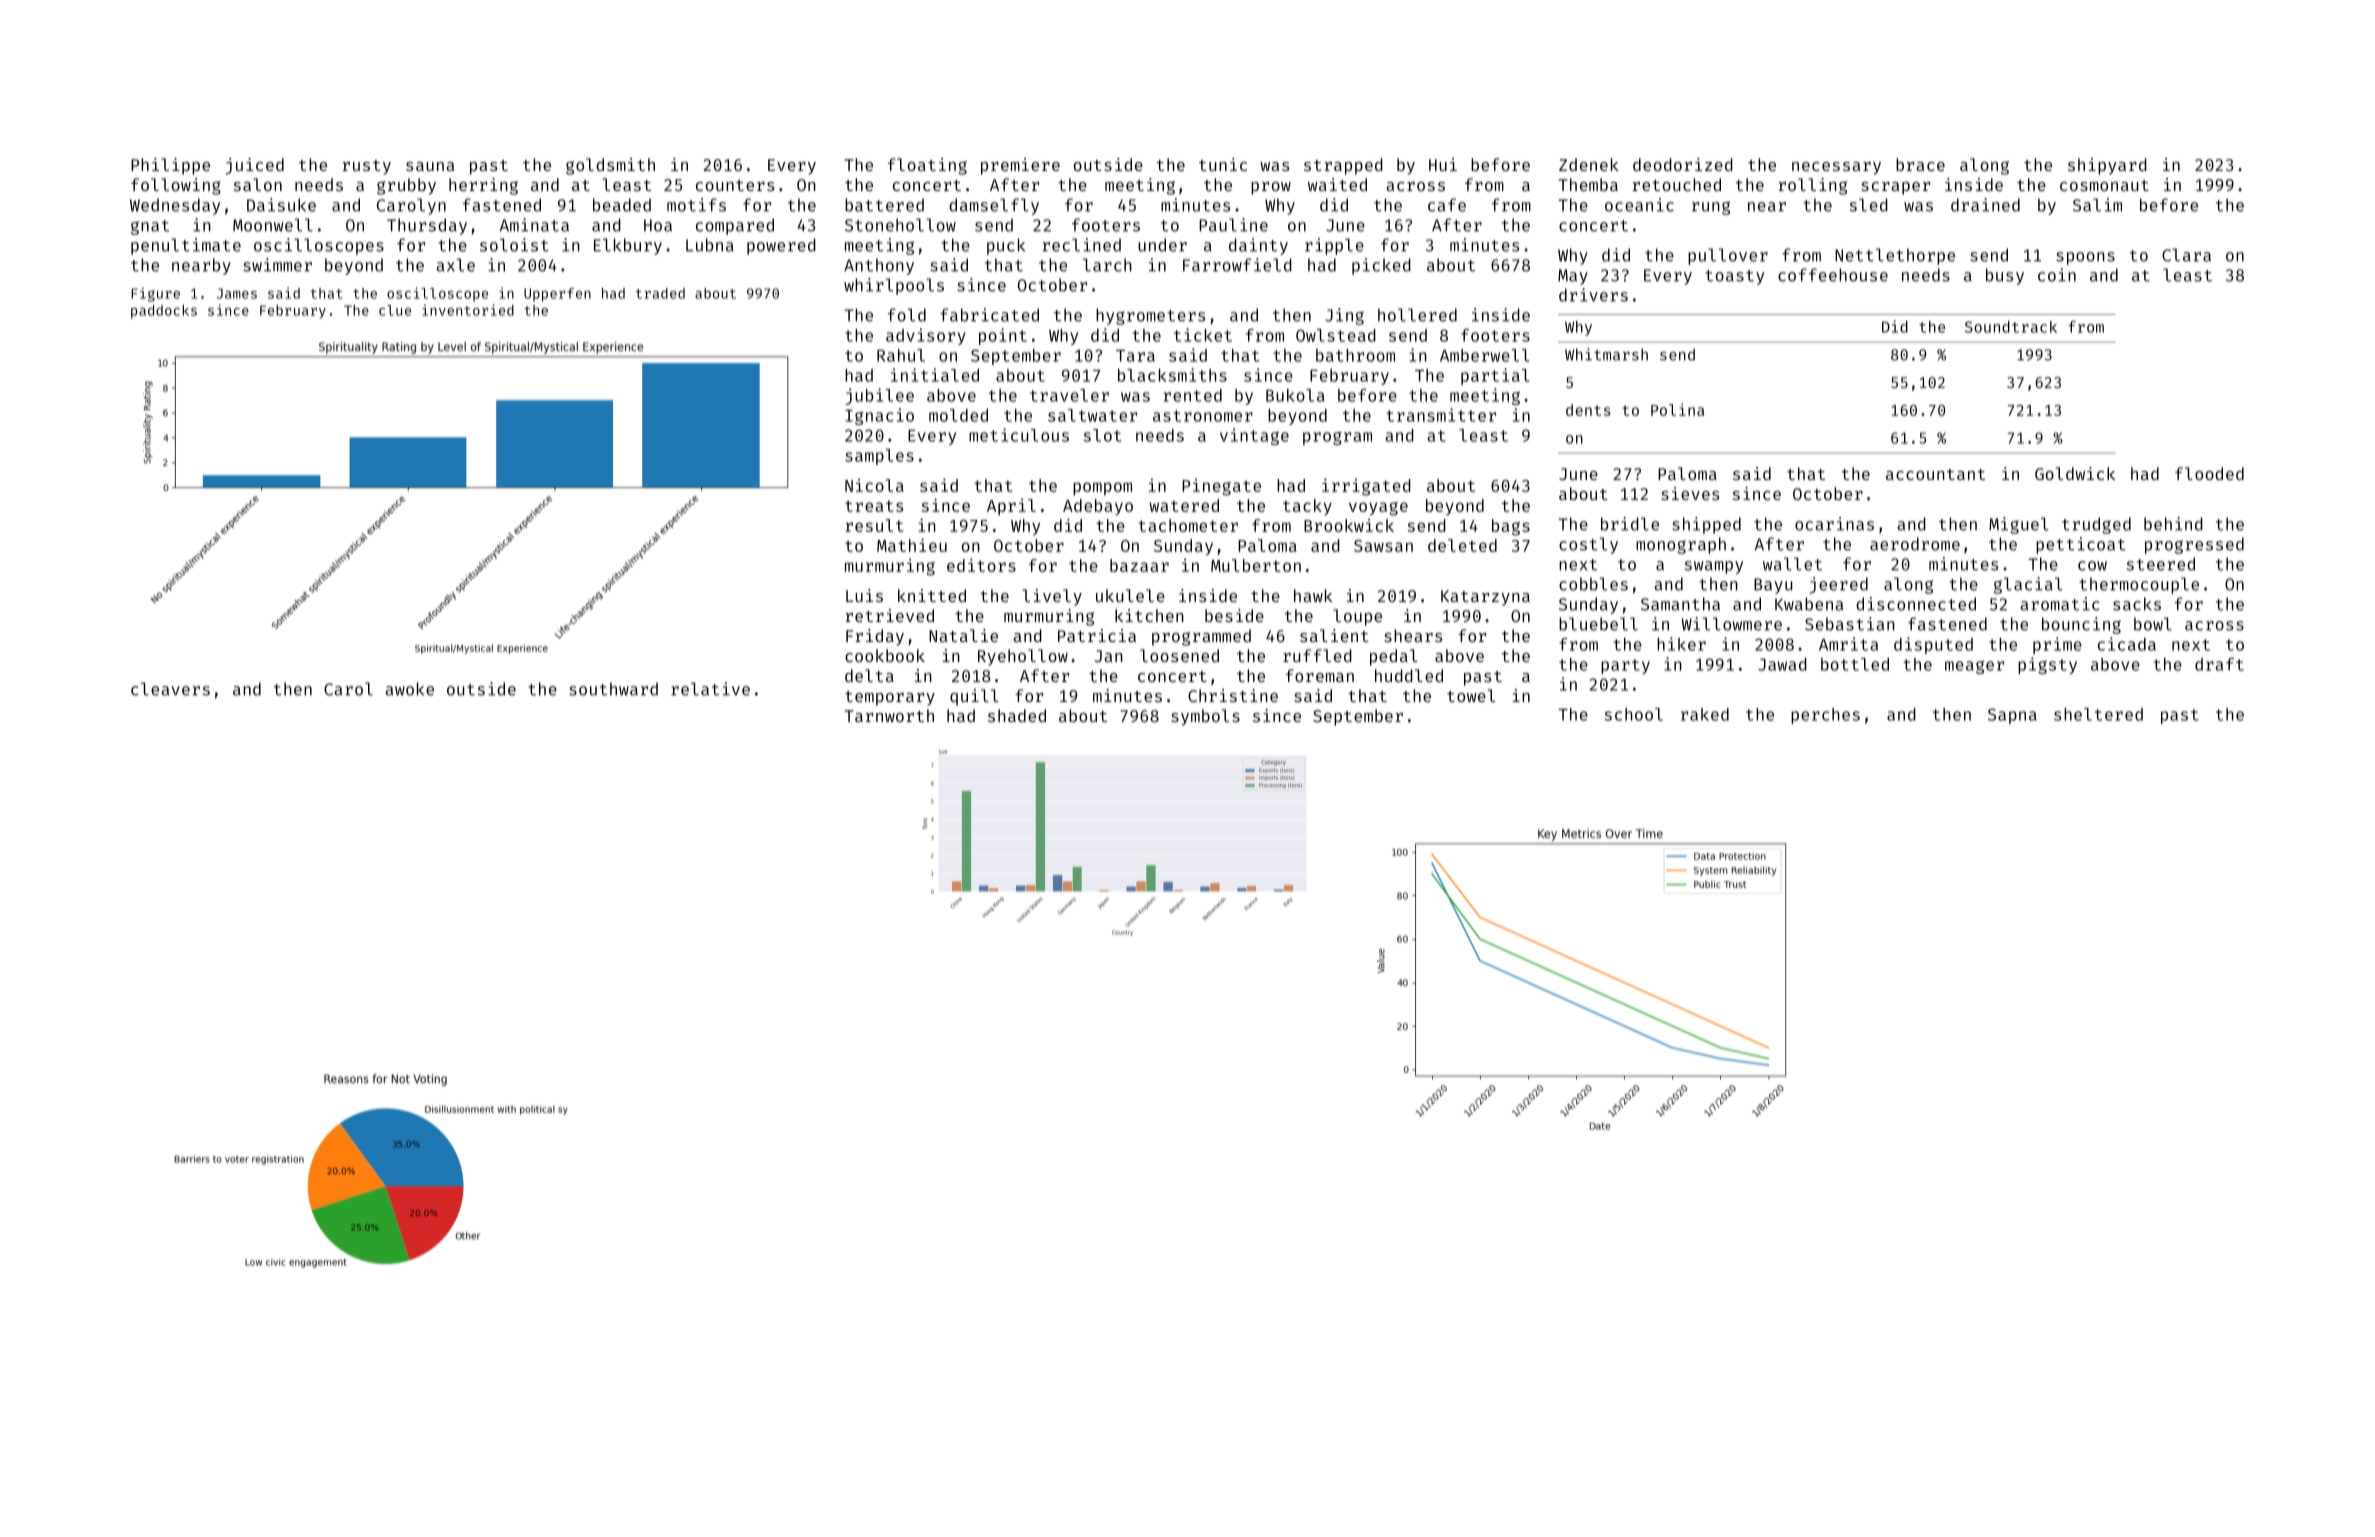 The width and height of the screenshot is (2375, 1537). Describe the element at coordinates (880, 416) in the screenshot. I see `Ignacio` at that location.
